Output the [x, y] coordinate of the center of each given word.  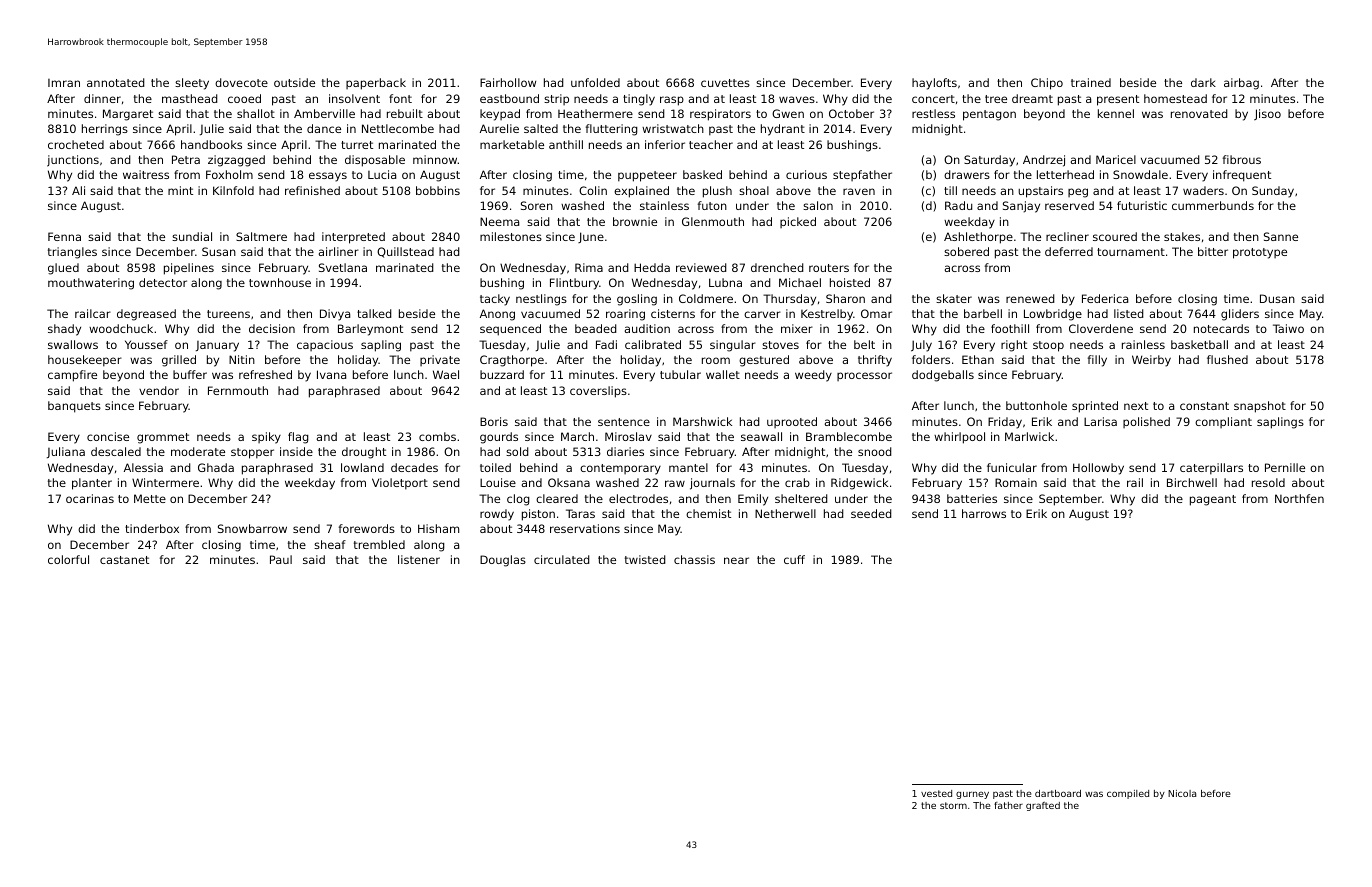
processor [864, 376]
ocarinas [90, 498]
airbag [1241, 84]
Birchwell [1192, 482]
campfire [72, 376]
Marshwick [702, 421]
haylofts [934, 84]
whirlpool [959, 438]
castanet [124, 560]
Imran [64, 83]
